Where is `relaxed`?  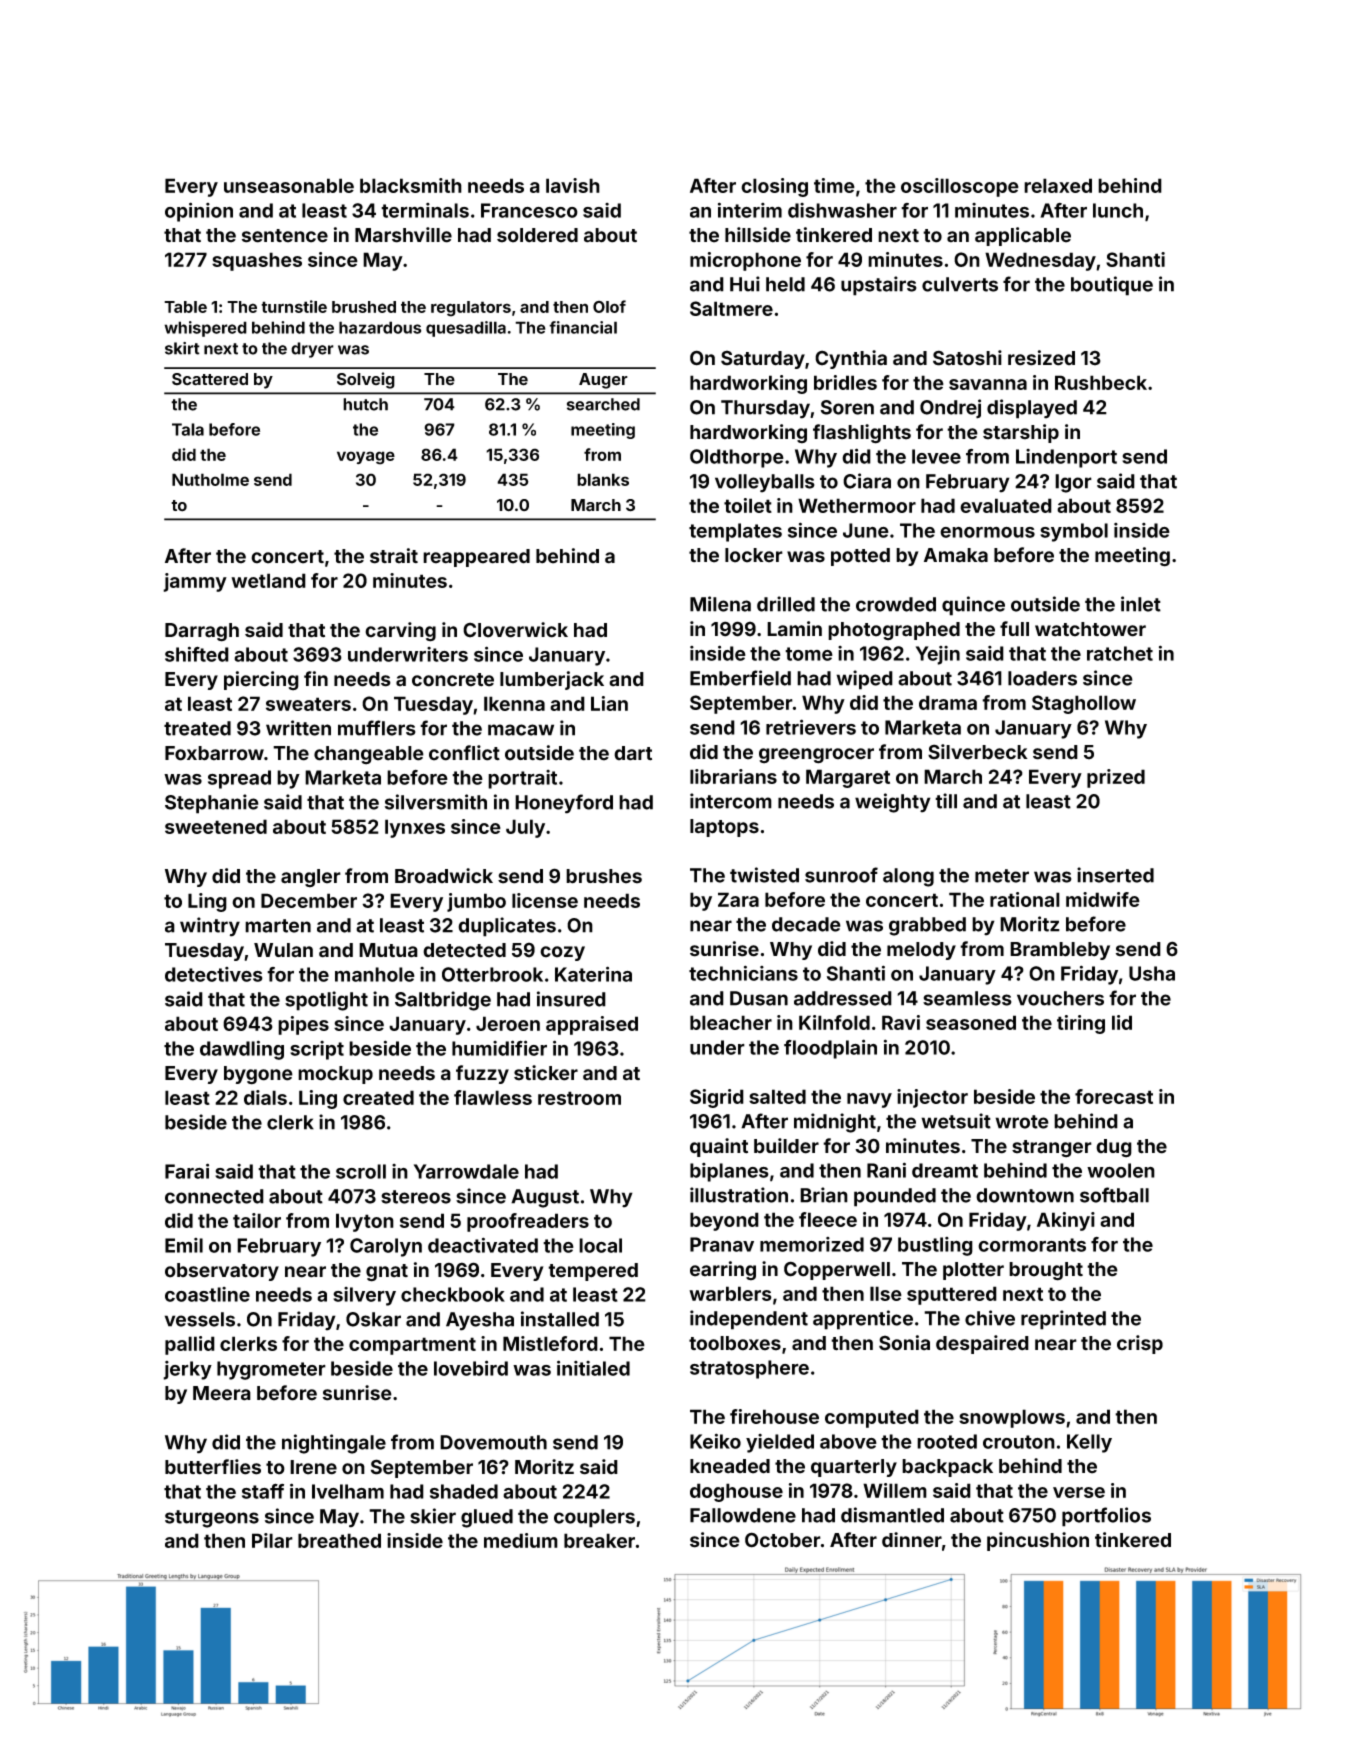
relaxed is located at coordinates (1058, 185).
